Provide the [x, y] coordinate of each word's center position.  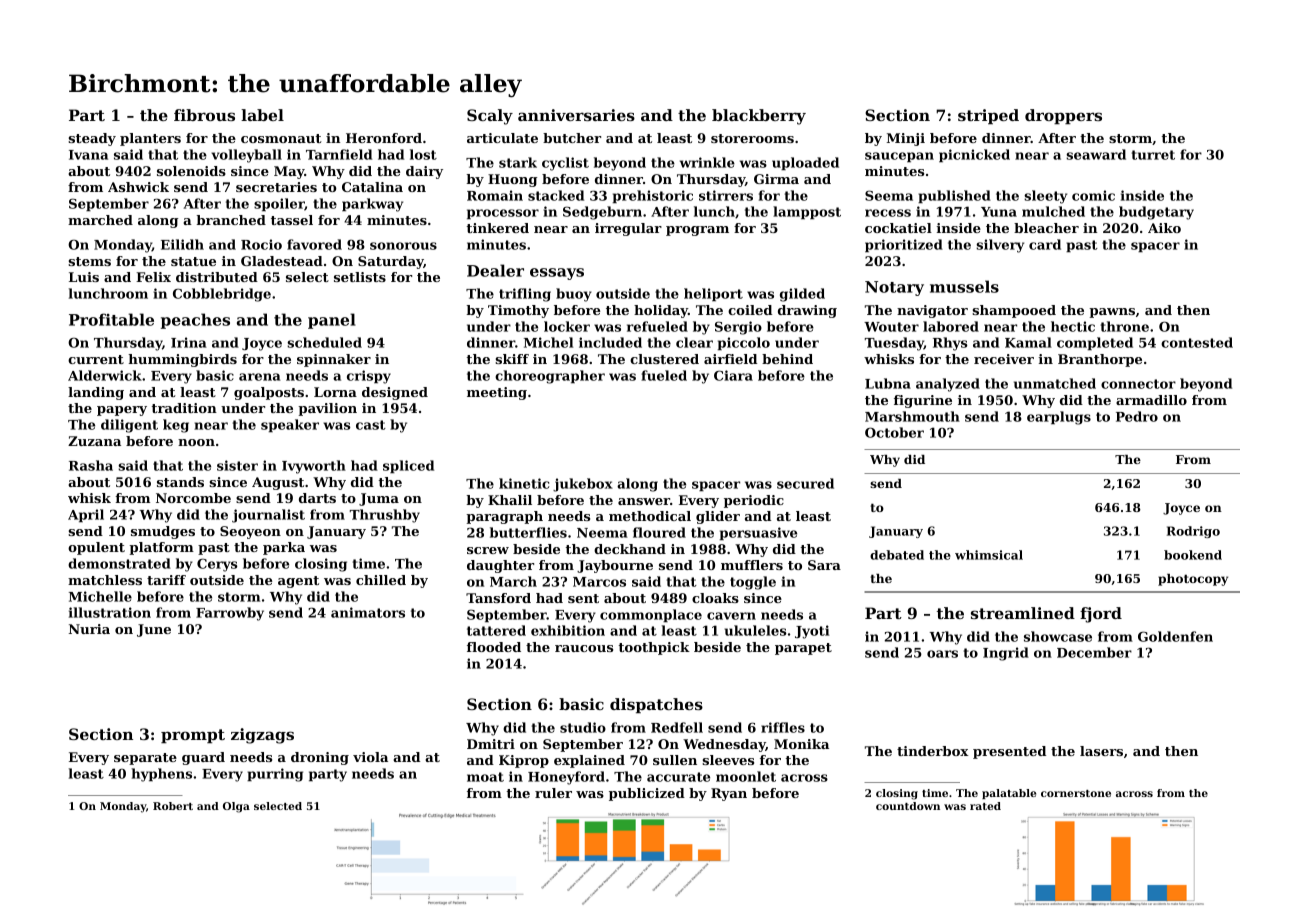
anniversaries [576, 115]
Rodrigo [1193, 532]
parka [284, 548]
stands [180, 482]
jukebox [583, 485]
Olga [236, 807]
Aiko [1164, 228]
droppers [1063, 116]
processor [503, 214]
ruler [553, 793]
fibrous [204, 115]
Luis [84, 277]
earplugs [1059, 418]
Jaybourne [615, 566]
